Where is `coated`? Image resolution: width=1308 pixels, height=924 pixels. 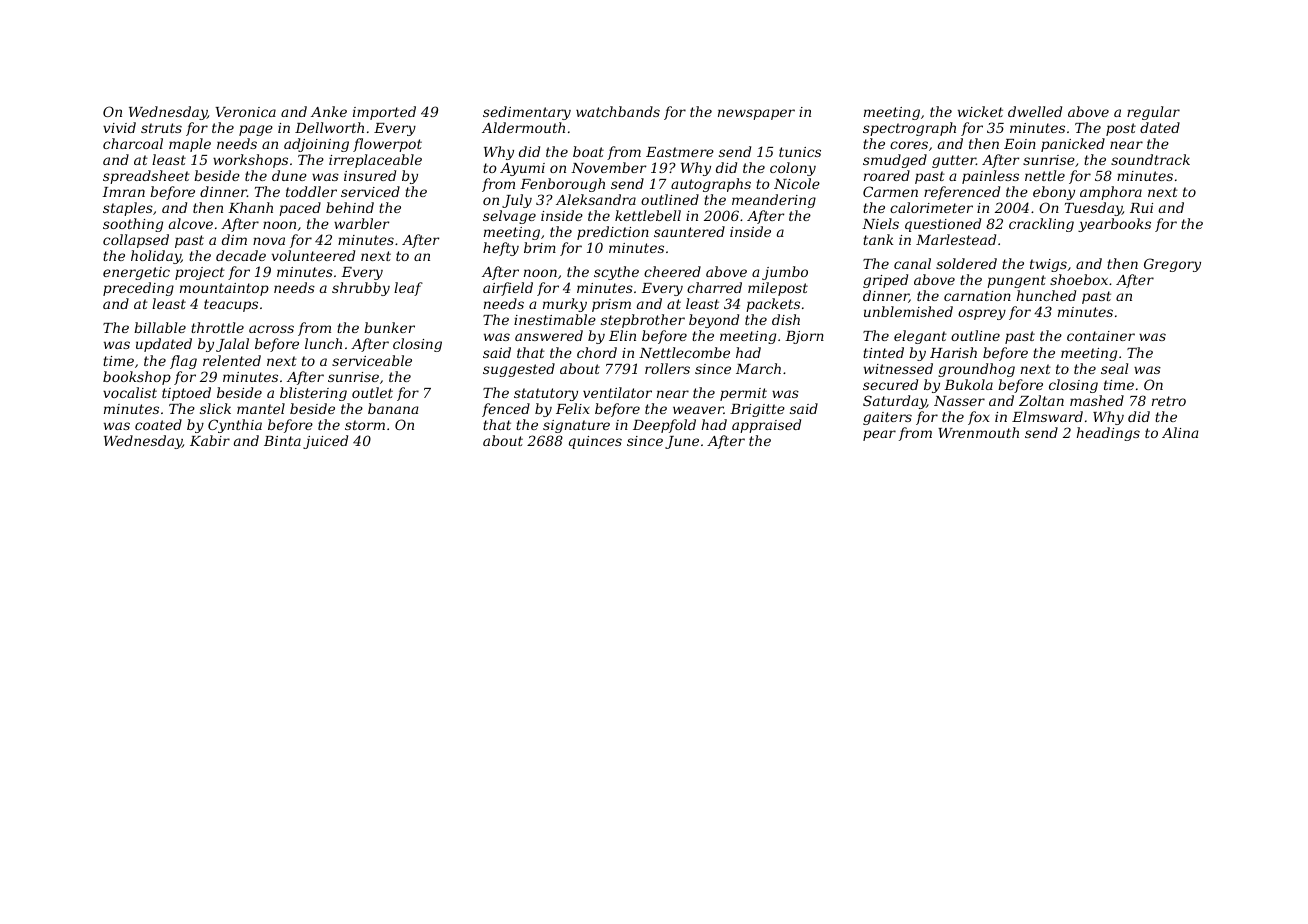 coated is located at coordinates (158, 424).
